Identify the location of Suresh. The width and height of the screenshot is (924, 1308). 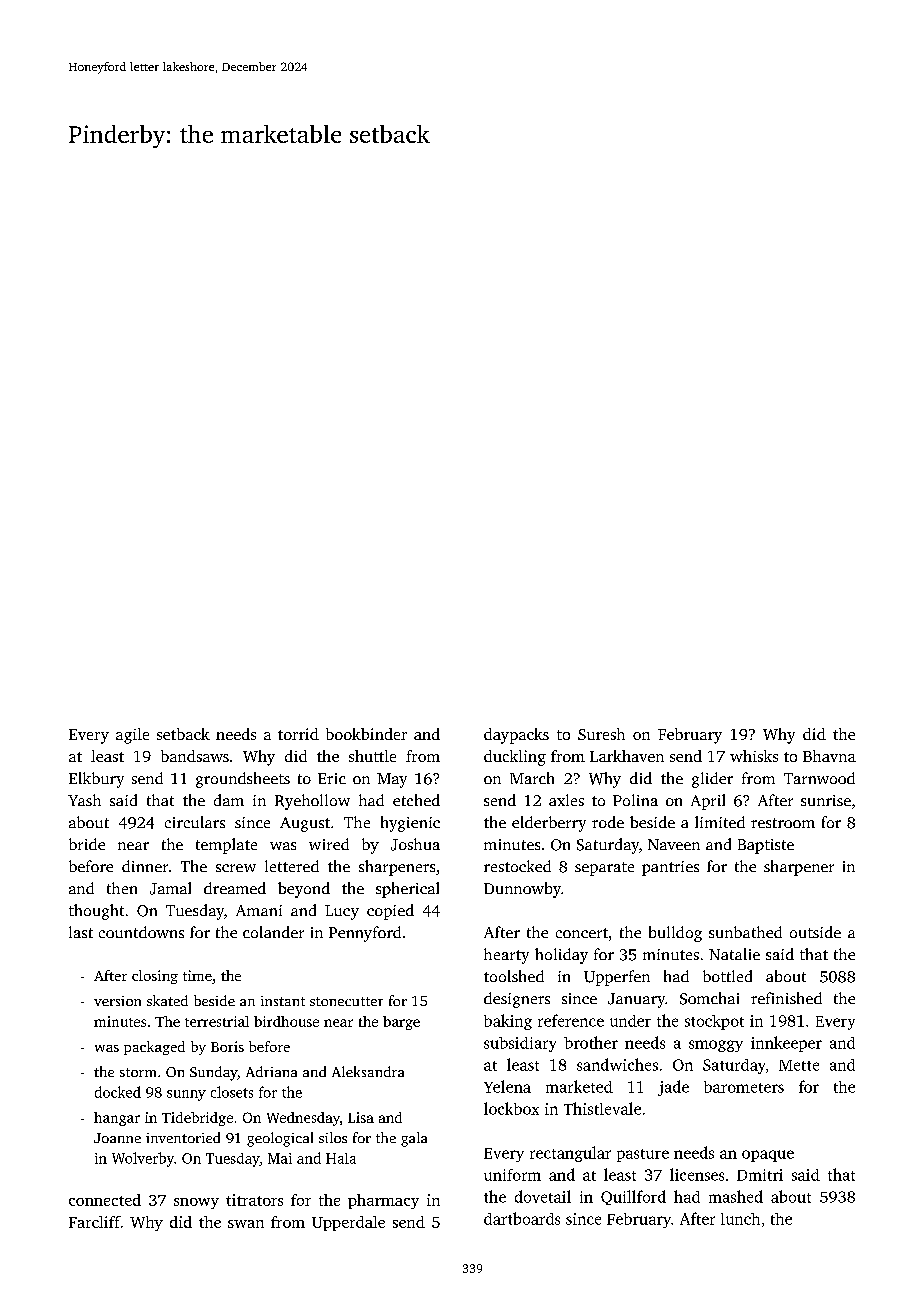
(601, 734).
